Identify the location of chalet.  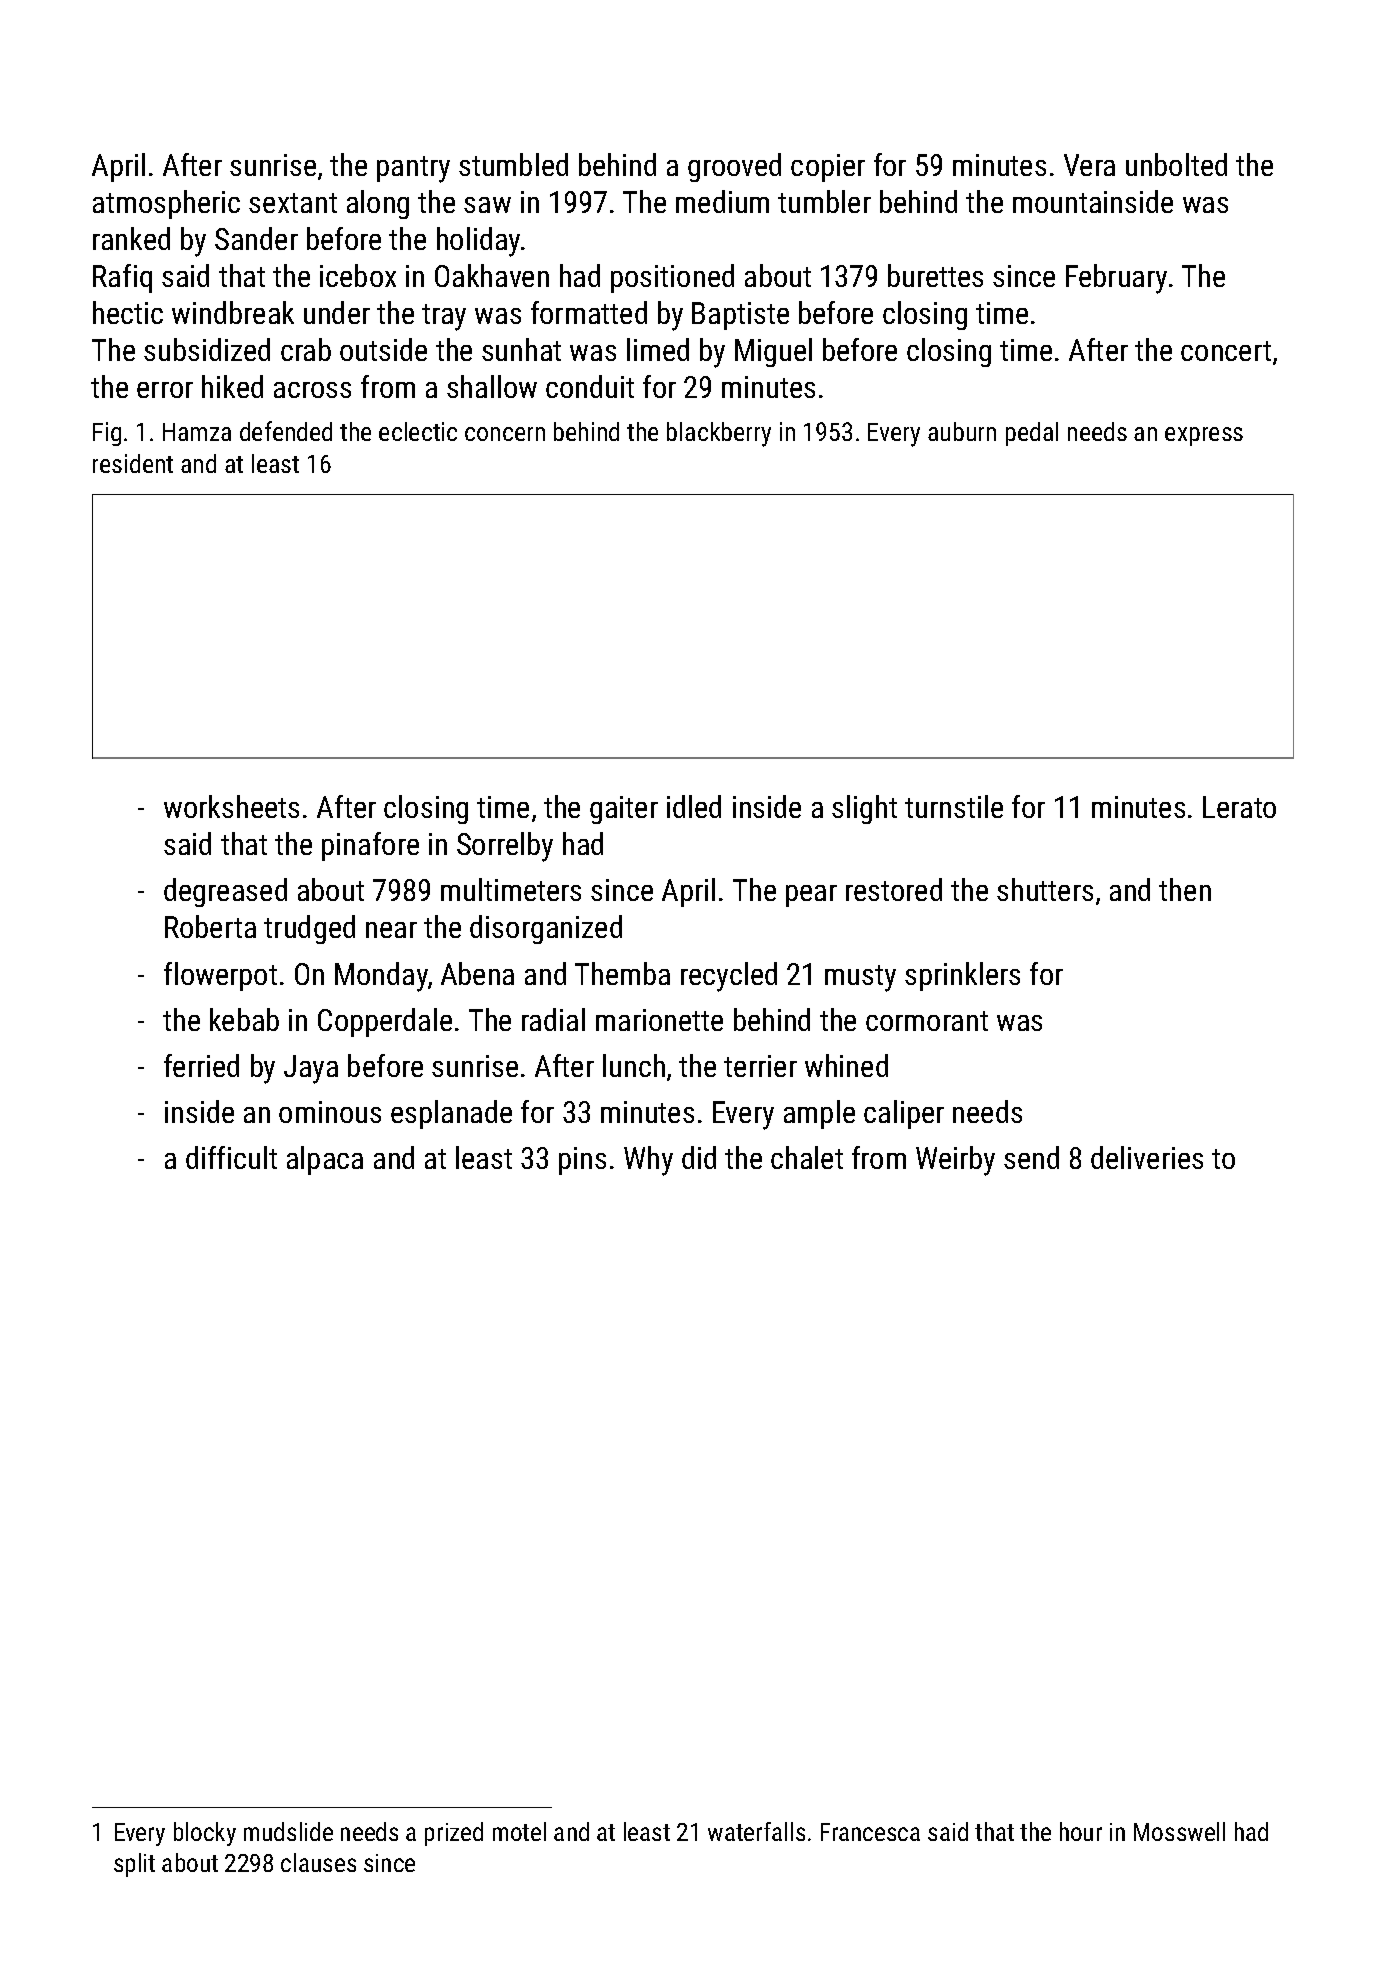
(807, 1157).
